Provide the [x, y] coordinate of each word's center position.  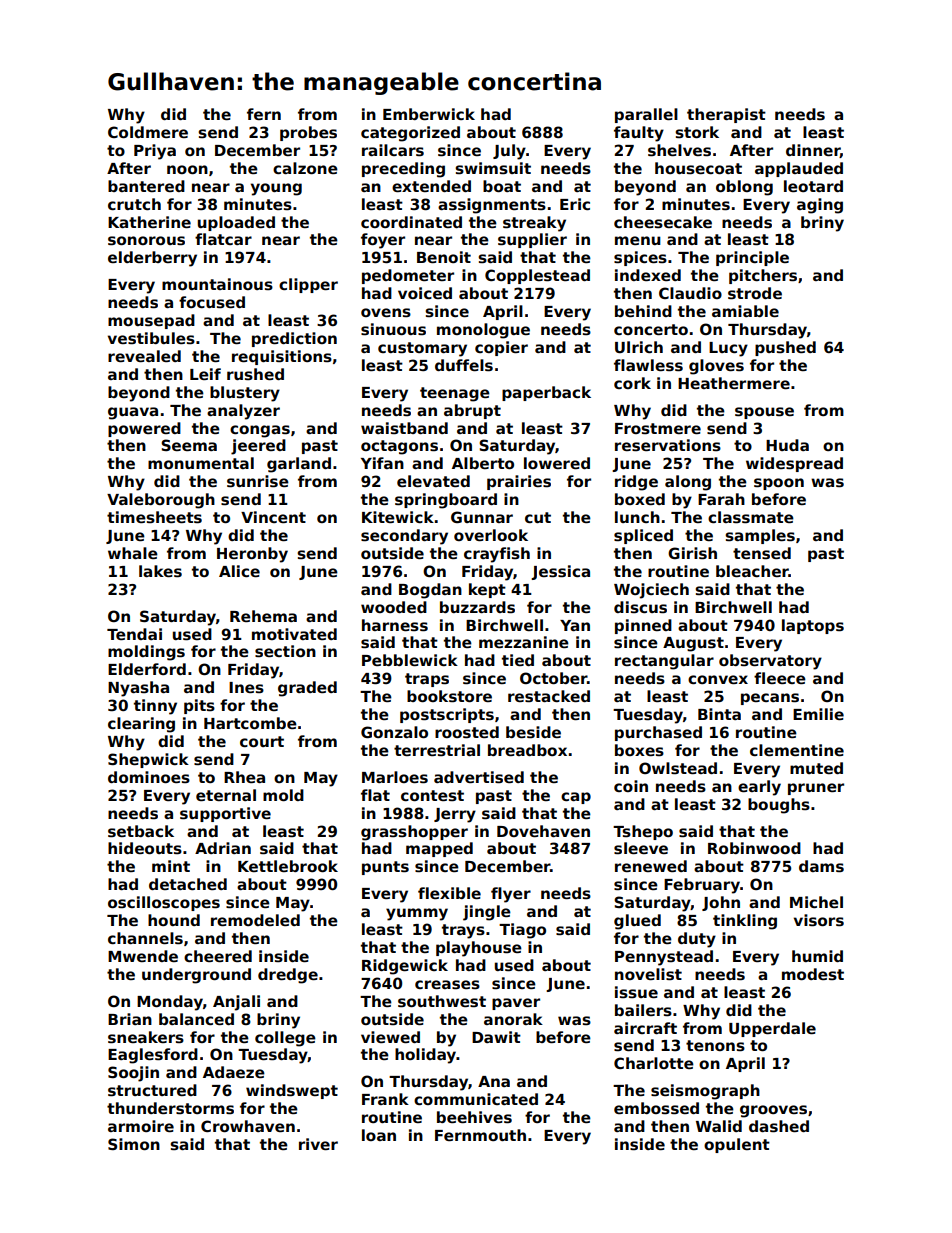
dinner [813, 151]
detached [188, 884]
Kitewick [398, 517]
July [509, 152]
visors [819, 920]
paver [516, 1004]
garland [299, 465]
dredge [288, 976]
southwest [442, 1001]
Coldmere [148, 132]
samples [760, 536]
